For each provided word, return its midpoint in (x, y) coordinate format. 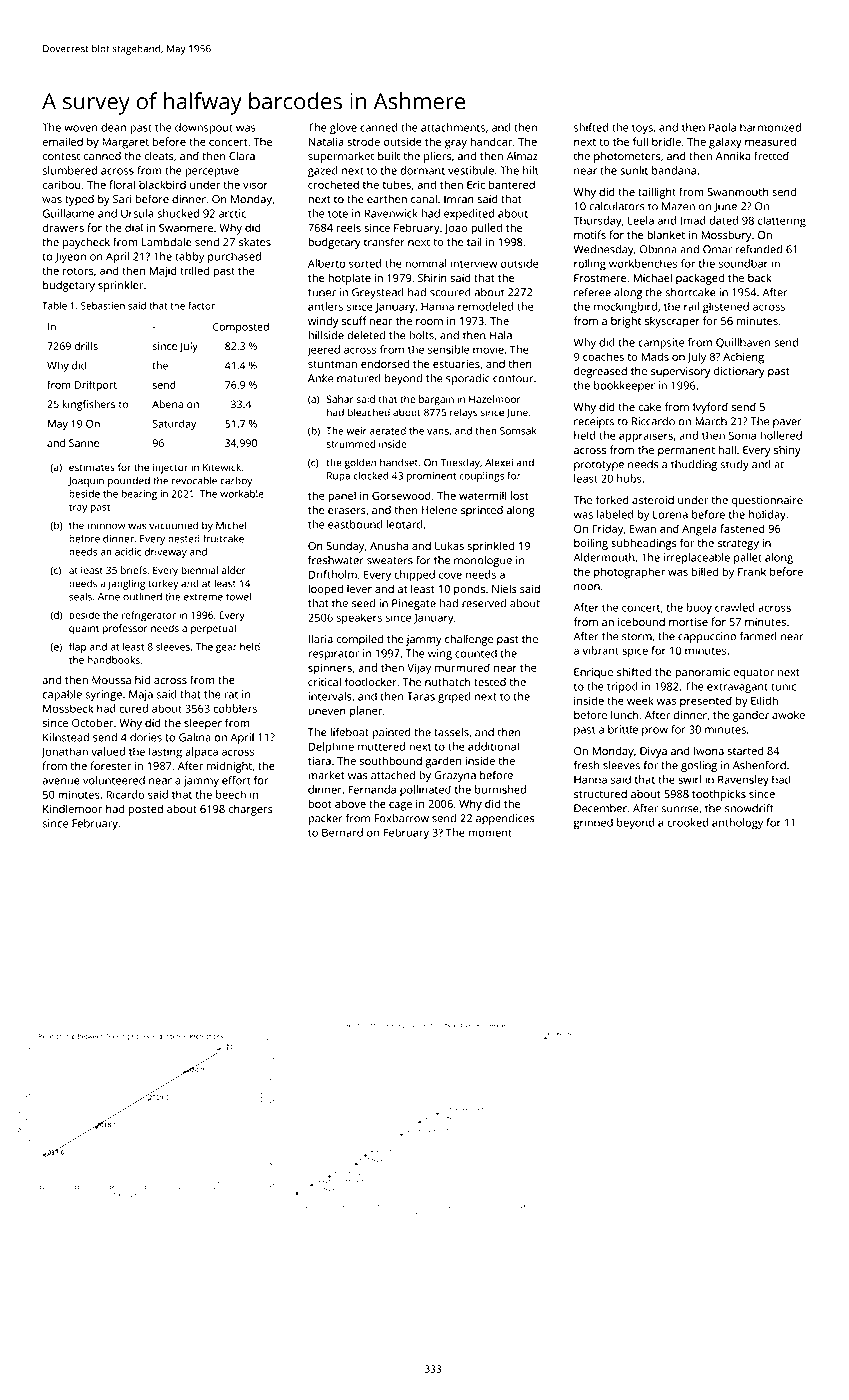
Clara (242, 156)
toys (642, 129)
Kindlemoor (72, 808)
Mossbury (726, 236)
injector (170, 468)
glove (343, 129)
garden (443, 762)
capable (62, 695)
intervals (330, 696)
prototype (599, 466)
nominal (426, 263)
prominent (431, 477)
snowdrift (749, 808)
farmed (758, 636)
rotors (78, 271)
